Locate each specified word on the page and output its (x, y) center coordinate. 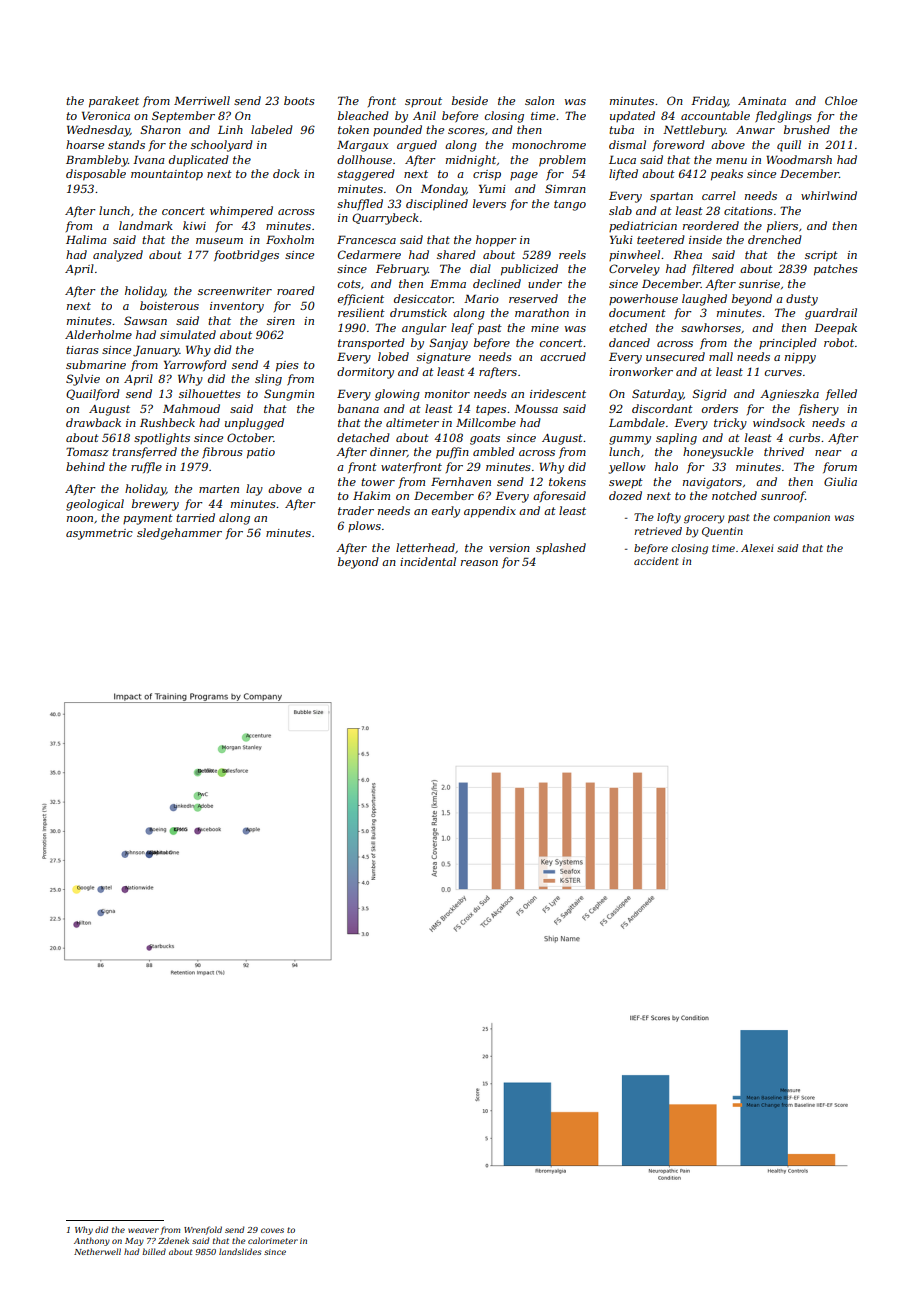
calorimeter (273, 1240)
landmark (146, 225)
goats (485, 439)
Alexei (757, 548)
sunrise (759, 284)
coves (272, 1230)
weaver (143, 1230)
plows (364, 526)
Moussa (536, 409)
